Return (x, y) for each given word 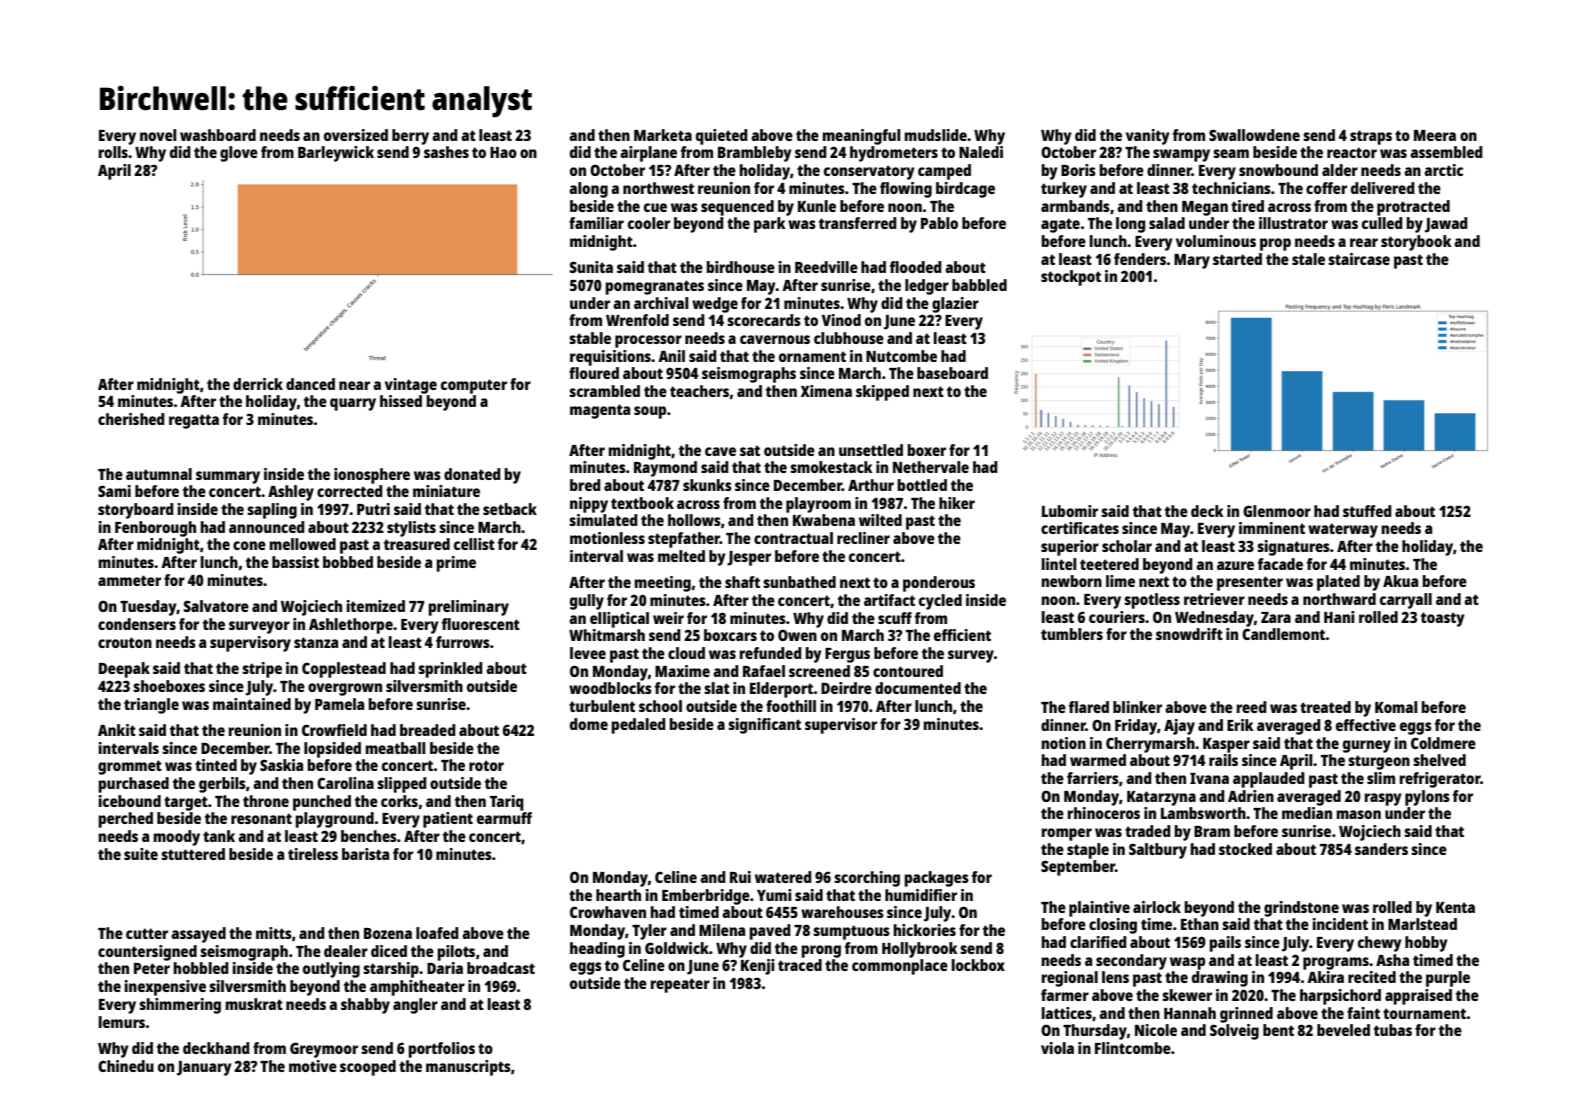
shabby (365, 1006)
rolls (113, 152)
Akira (1325, 977)
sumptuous (851, 932)
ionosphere (372, 476)
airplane (648, 154)
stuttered (193, 854)
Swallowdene (1254, 135)
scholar (1127, 546)
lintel (1059, 564)
